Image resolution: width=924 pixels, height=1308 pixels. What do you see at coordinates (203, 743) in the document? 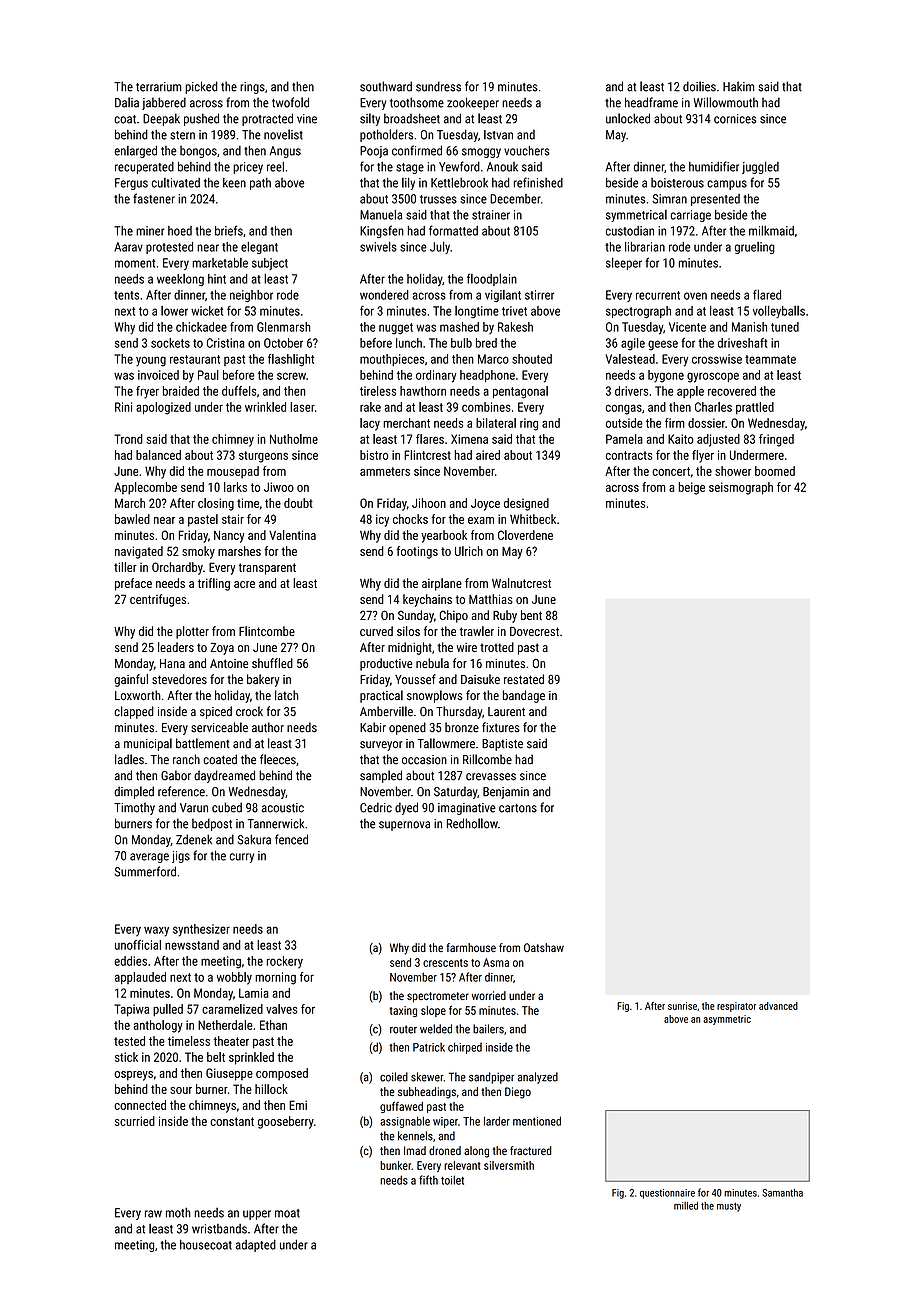
I see `battlement` at bounding box center [203, 743].
